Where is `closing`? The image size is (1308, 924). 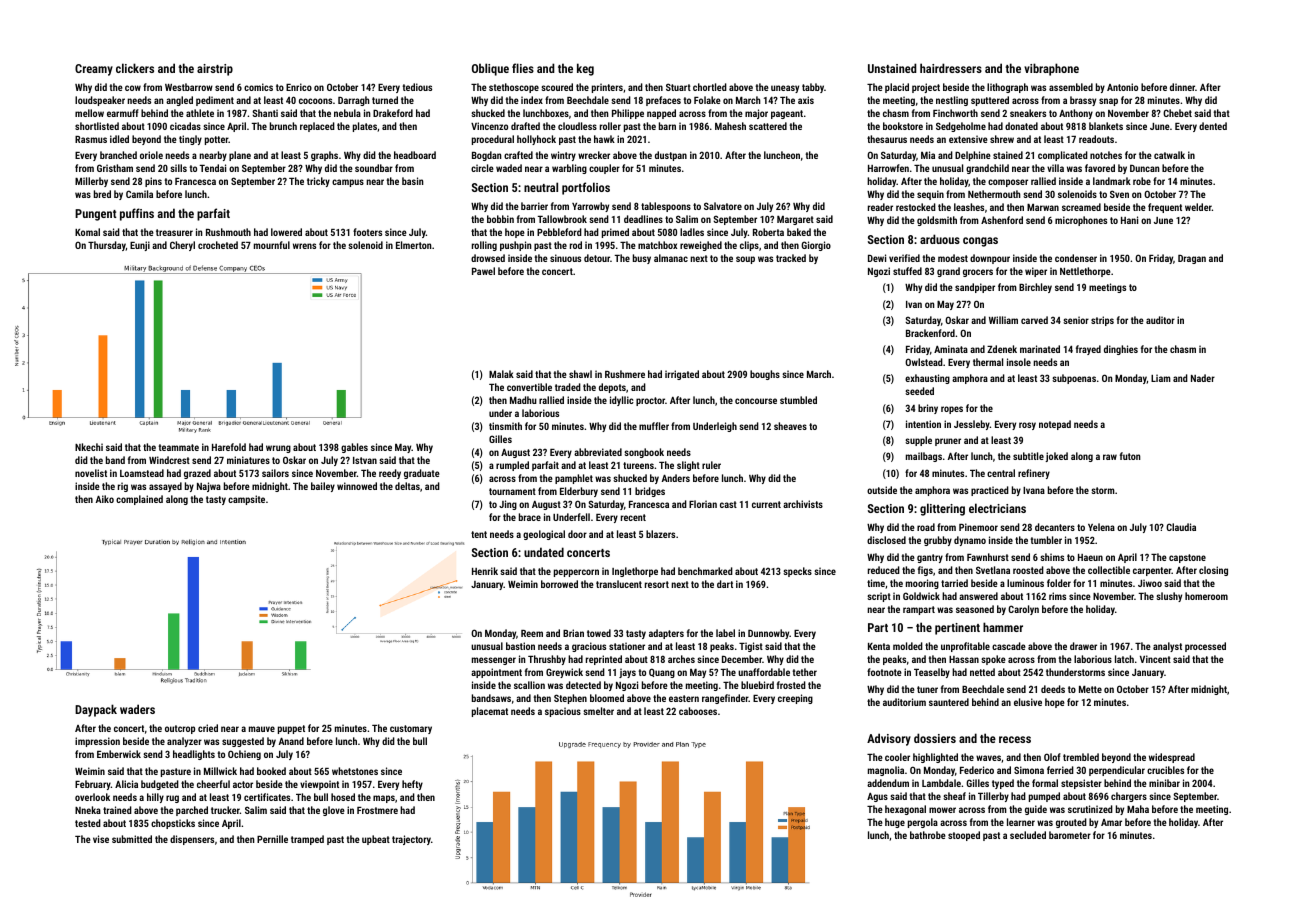
closing is located at coordinates (1213, 571).
